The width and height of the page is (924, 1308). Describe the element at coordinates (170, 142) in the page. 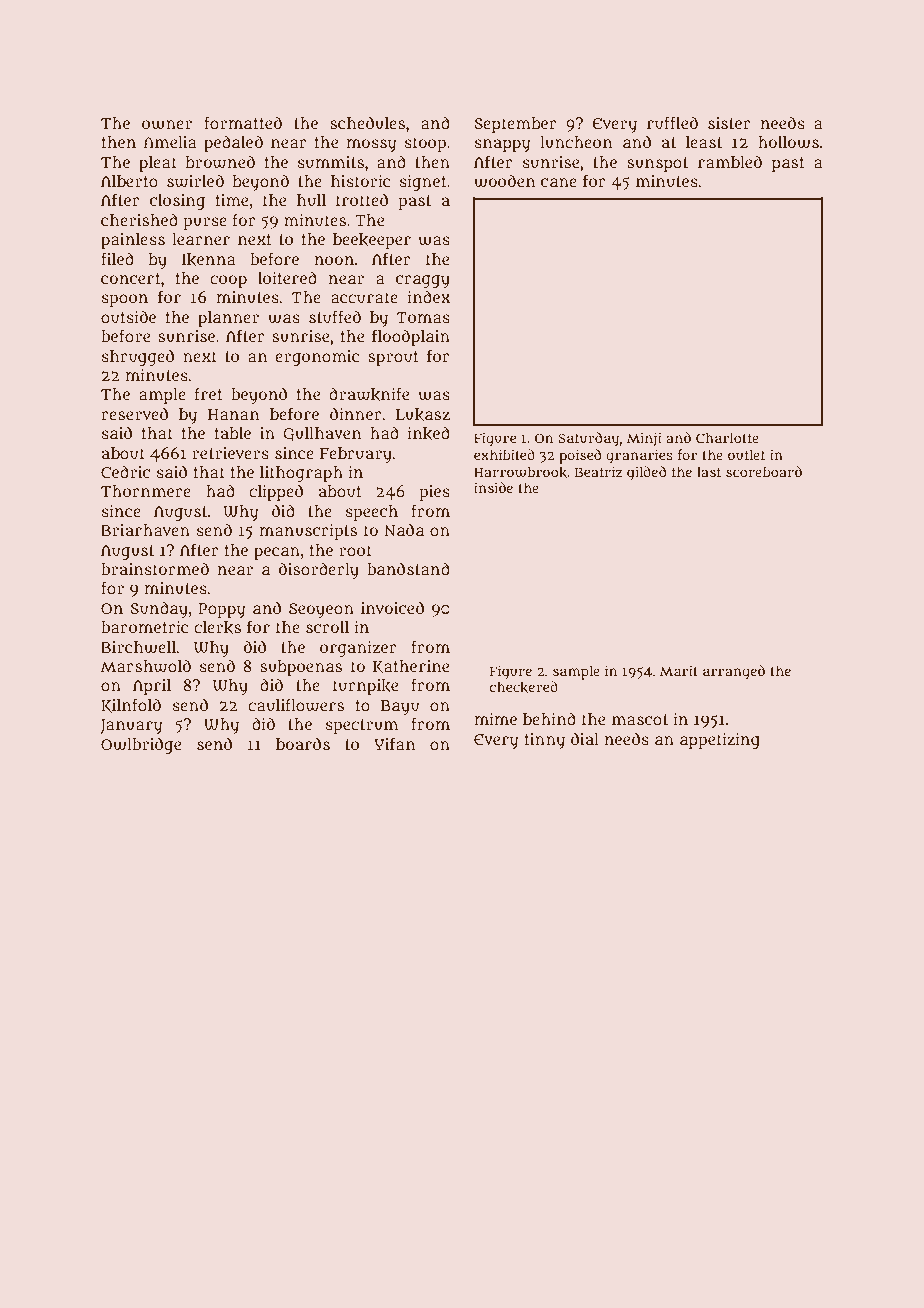

I see `Amelia` at that location.
